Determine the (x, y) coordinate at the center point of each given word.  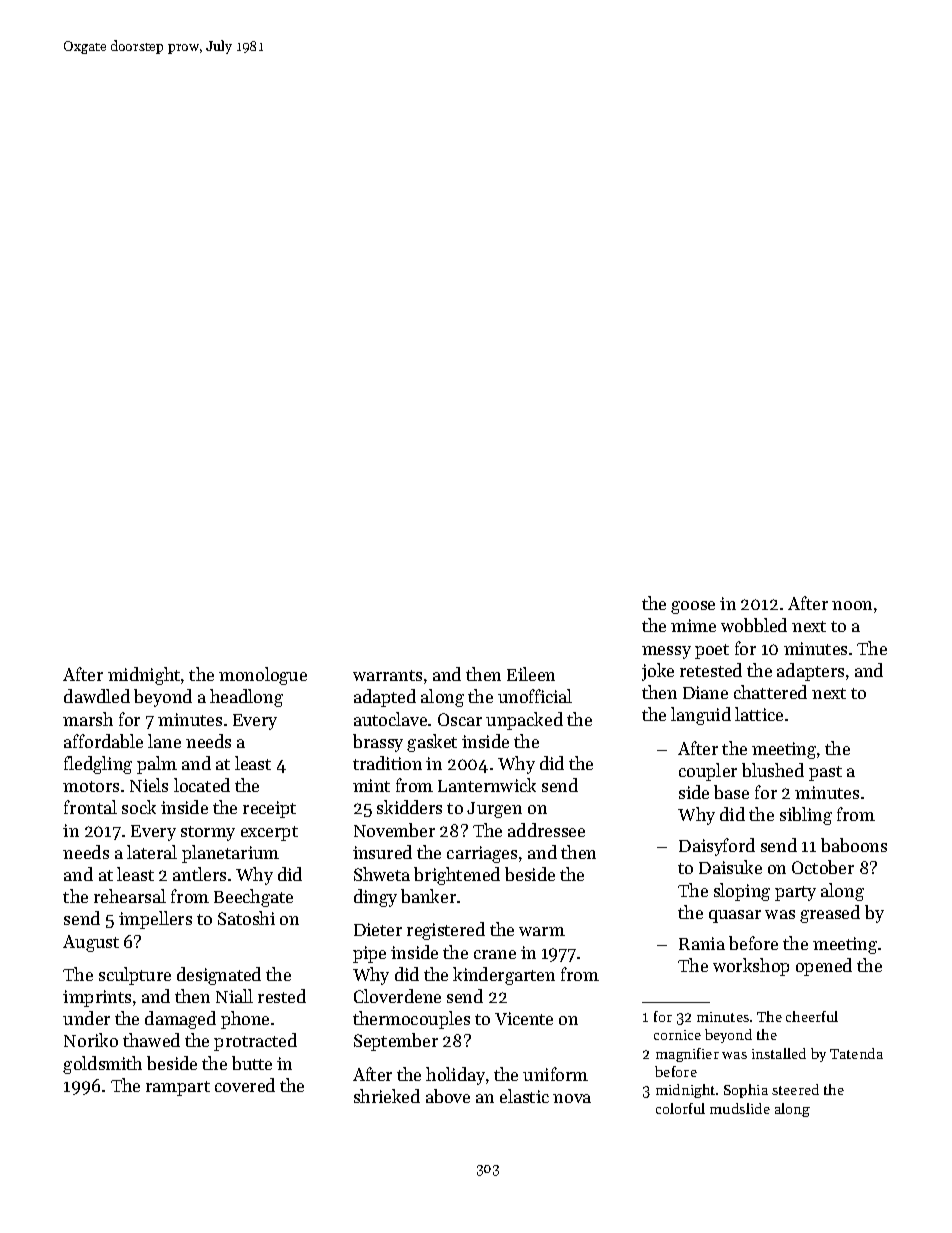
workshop (751, 967)
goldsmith (102, 1065)
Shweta (382, 874)
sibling (806, 816)
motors (91, 786)
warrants (387, 675)
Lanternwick (487, 785)
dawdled (97, 696)
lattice (759, 714)
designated (219, 976)
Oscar (460, 719)
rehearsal (130, 896)
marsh (88, 719)
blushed (773, 770)
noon (852, 605)
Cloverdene (397, 996)
